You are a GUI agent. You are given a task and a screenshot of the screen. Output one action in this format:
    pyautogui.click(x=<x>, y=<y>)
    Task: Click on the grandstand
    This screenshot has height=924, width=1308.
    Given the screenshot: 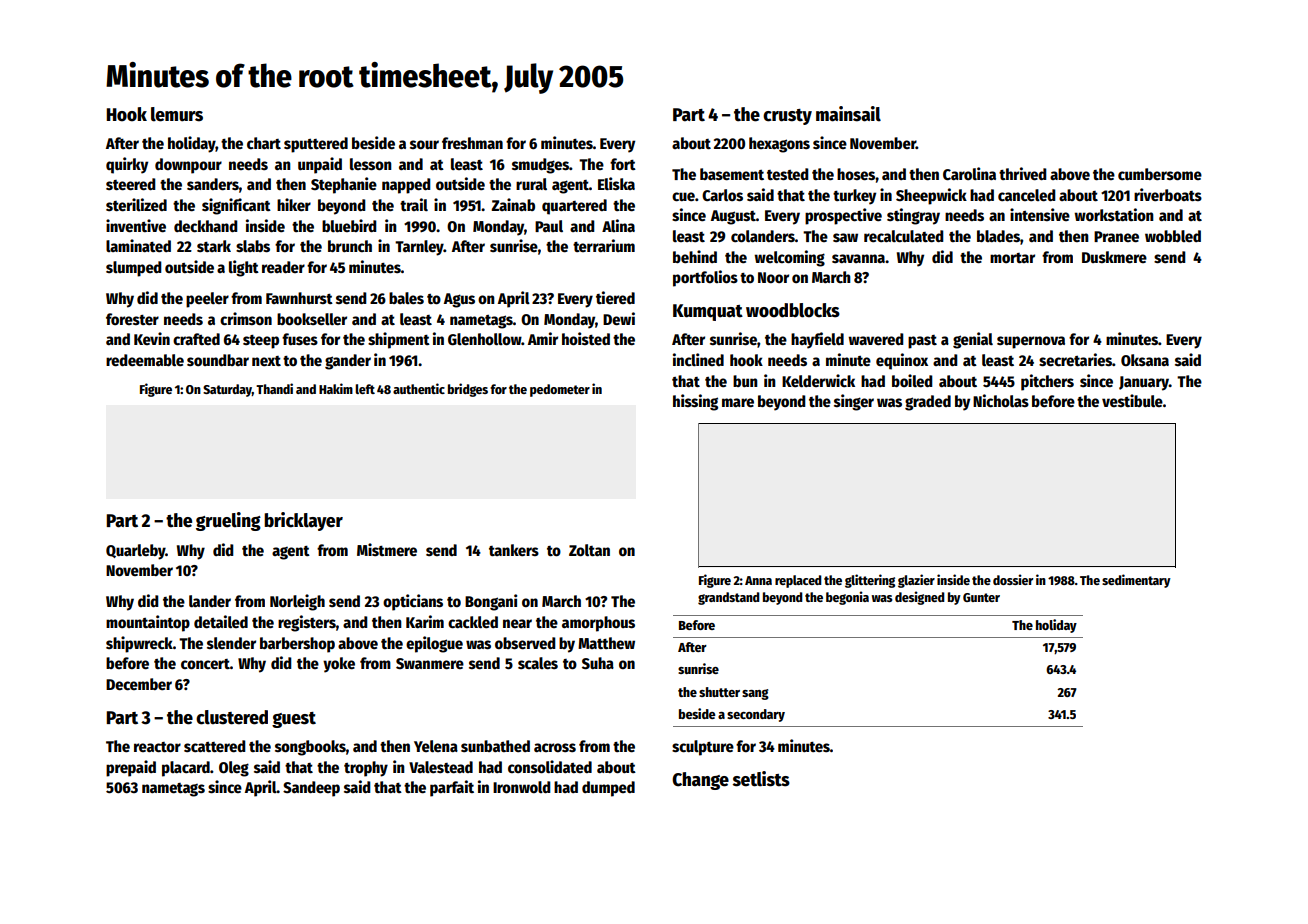 What is the action you would take?
    pyautogui.click(x=729, y=598)
